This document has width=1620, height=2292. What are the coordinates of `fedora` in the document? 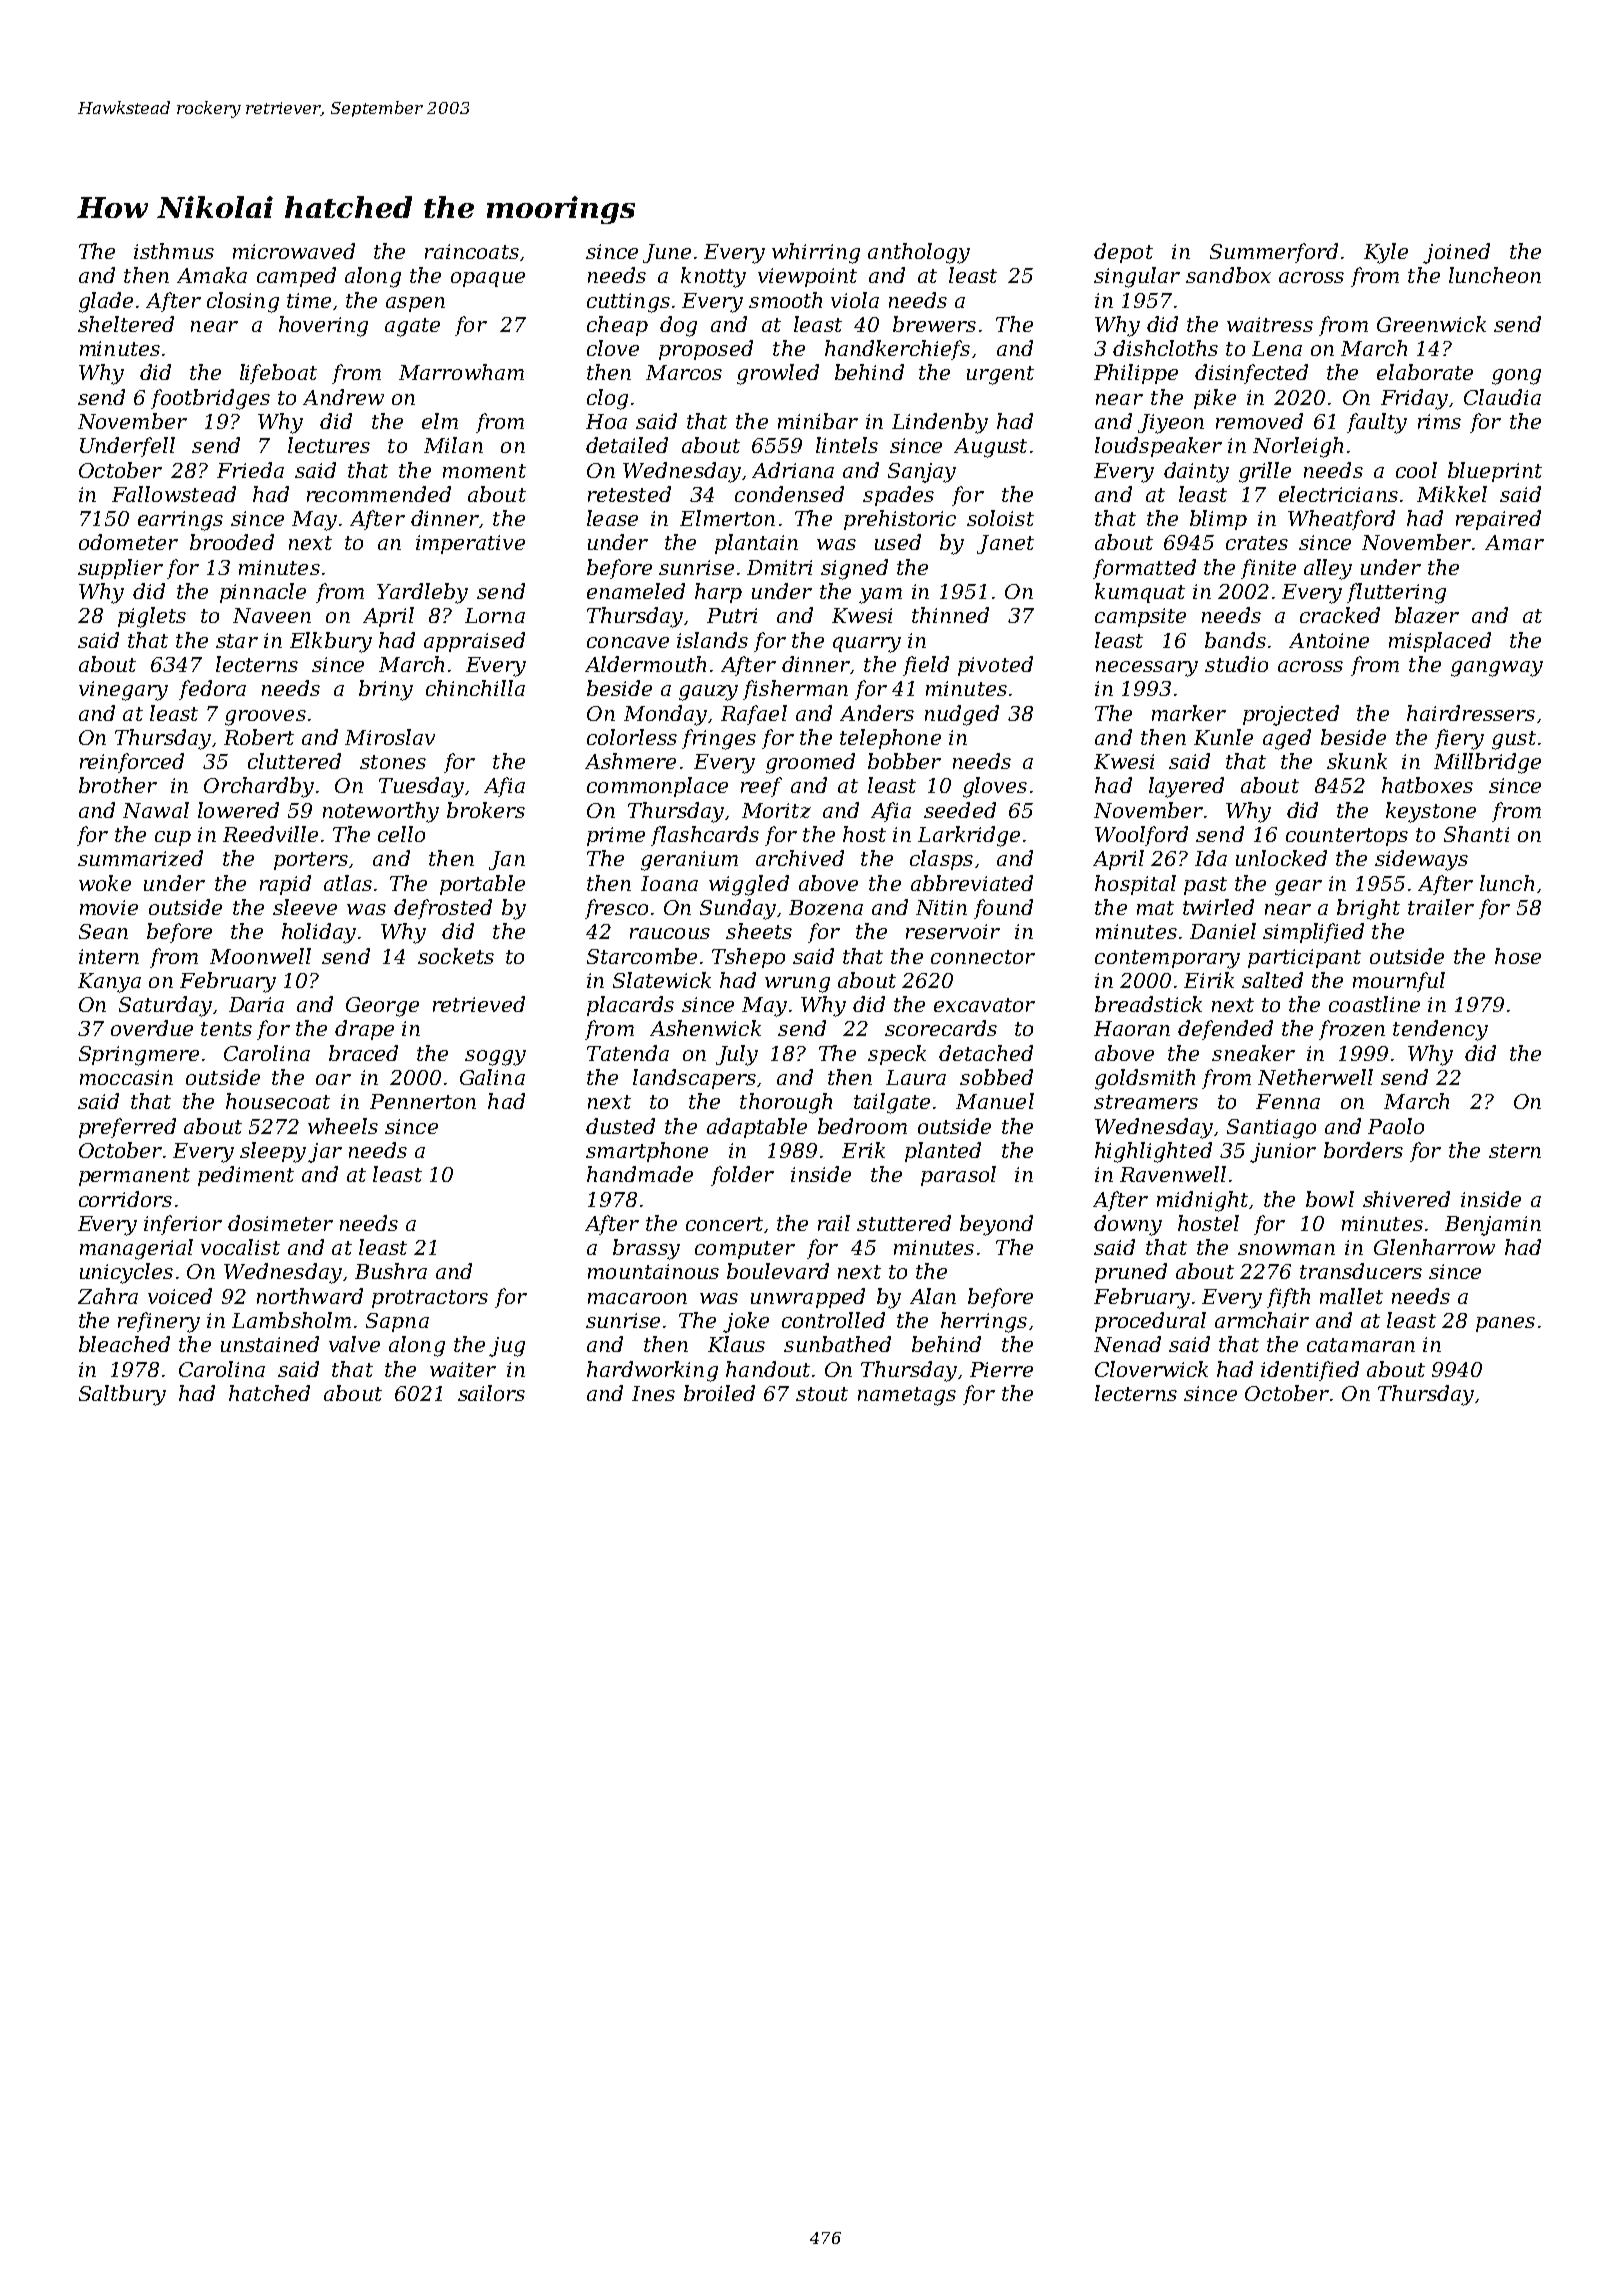 It's located at (212, 690).
